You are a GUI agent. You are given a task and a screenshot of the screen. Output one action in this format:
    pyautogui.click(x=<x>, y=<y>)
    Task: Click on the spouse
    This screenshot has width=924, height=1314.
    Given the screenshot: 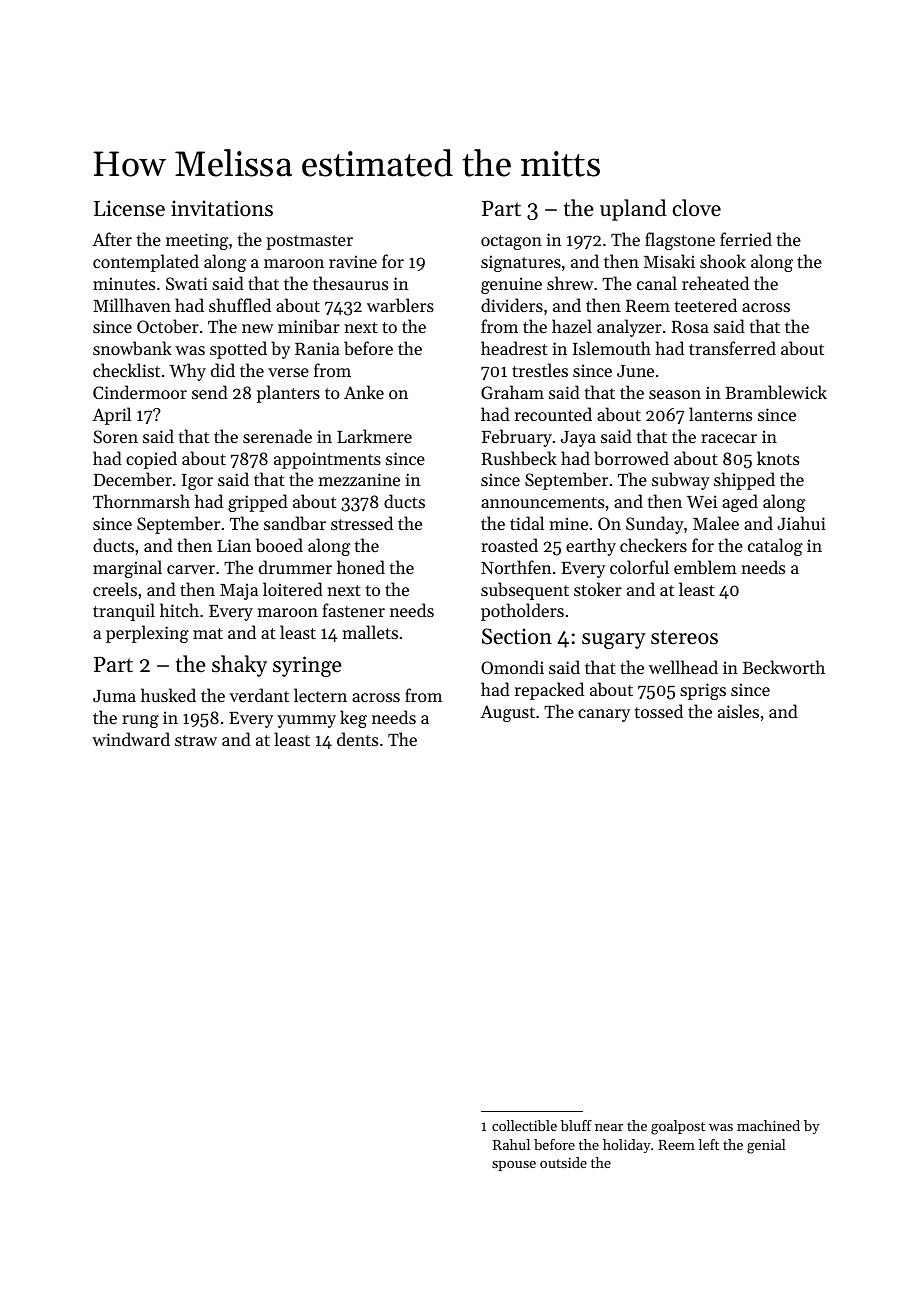 What is the action you would take?
    pyautogui.click(x=514, y=1166)
